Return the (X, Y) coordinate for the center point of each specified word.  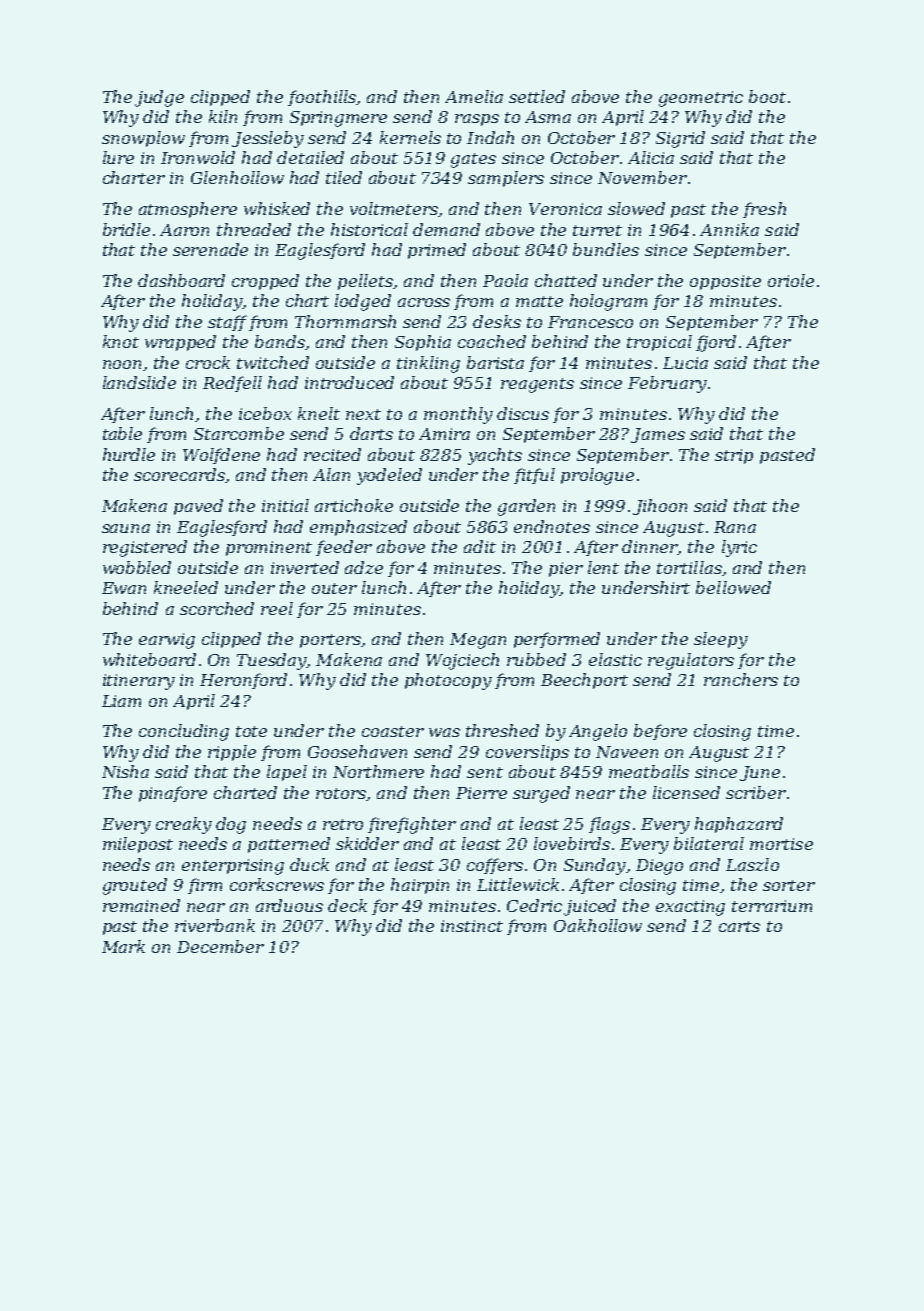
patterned (289, 845)
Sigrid (680, 139)
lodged (363, 302)
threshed (502, 730)
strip (734, 456)
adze (364, 567)
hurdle (129, 454)
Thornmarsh (345, 321)
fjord (716, 343)
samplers (506, 179)
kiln (223, 116)
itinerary (139, 682)
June (760, 773)
